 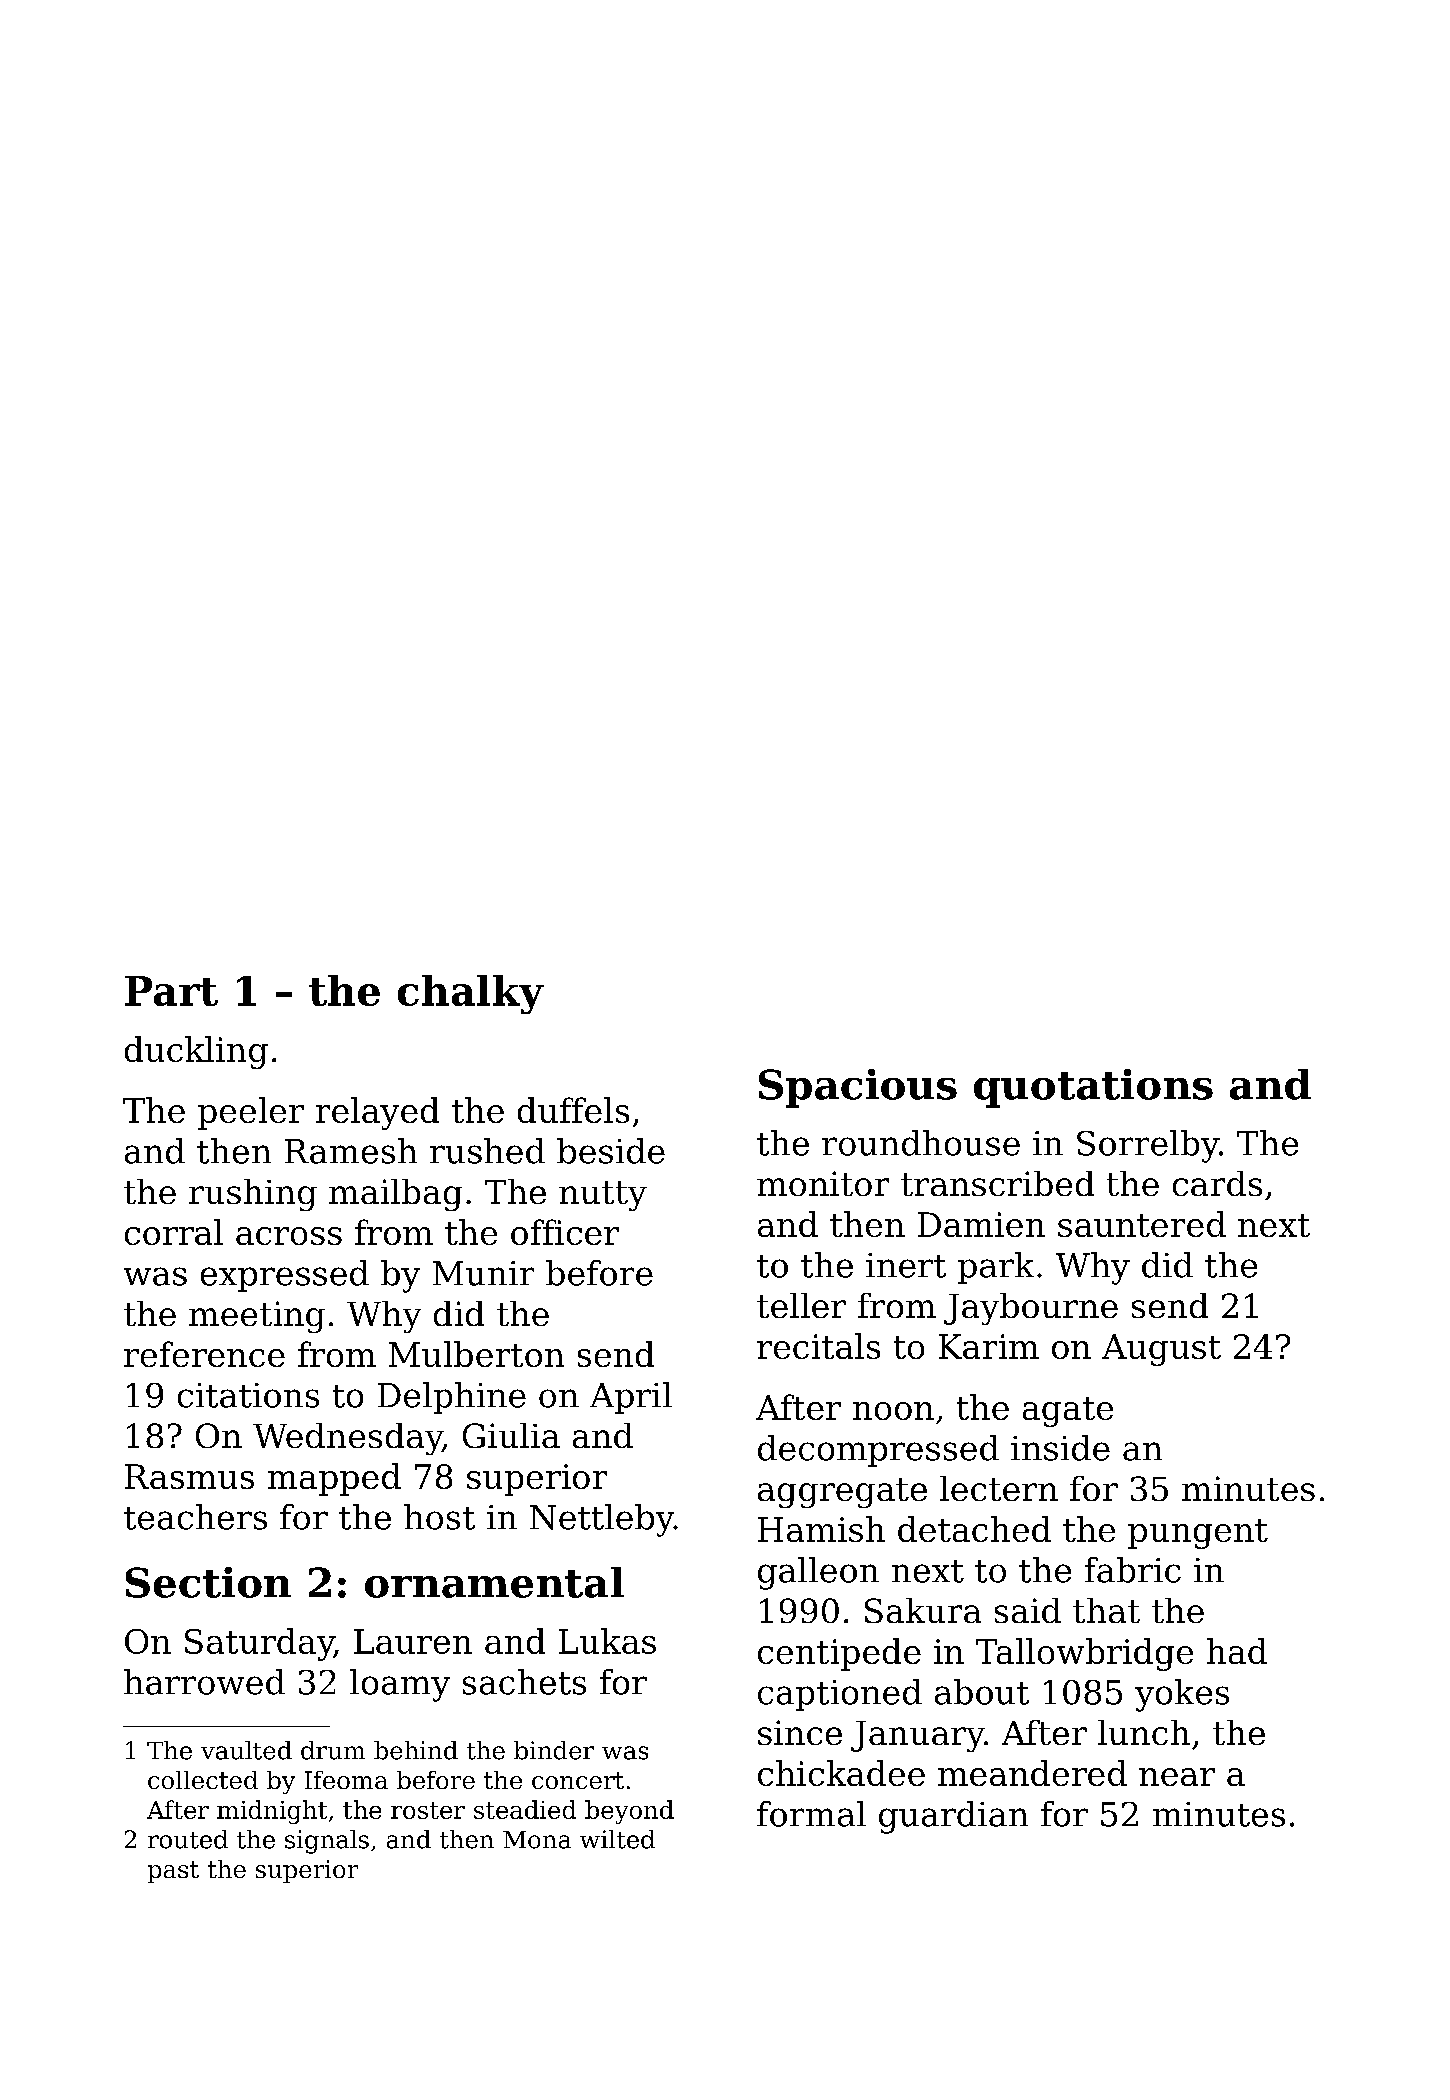 What do you see at coordinates (483, 1273) in the image?
I see `Munir` at bounding box center [483, 1273].
